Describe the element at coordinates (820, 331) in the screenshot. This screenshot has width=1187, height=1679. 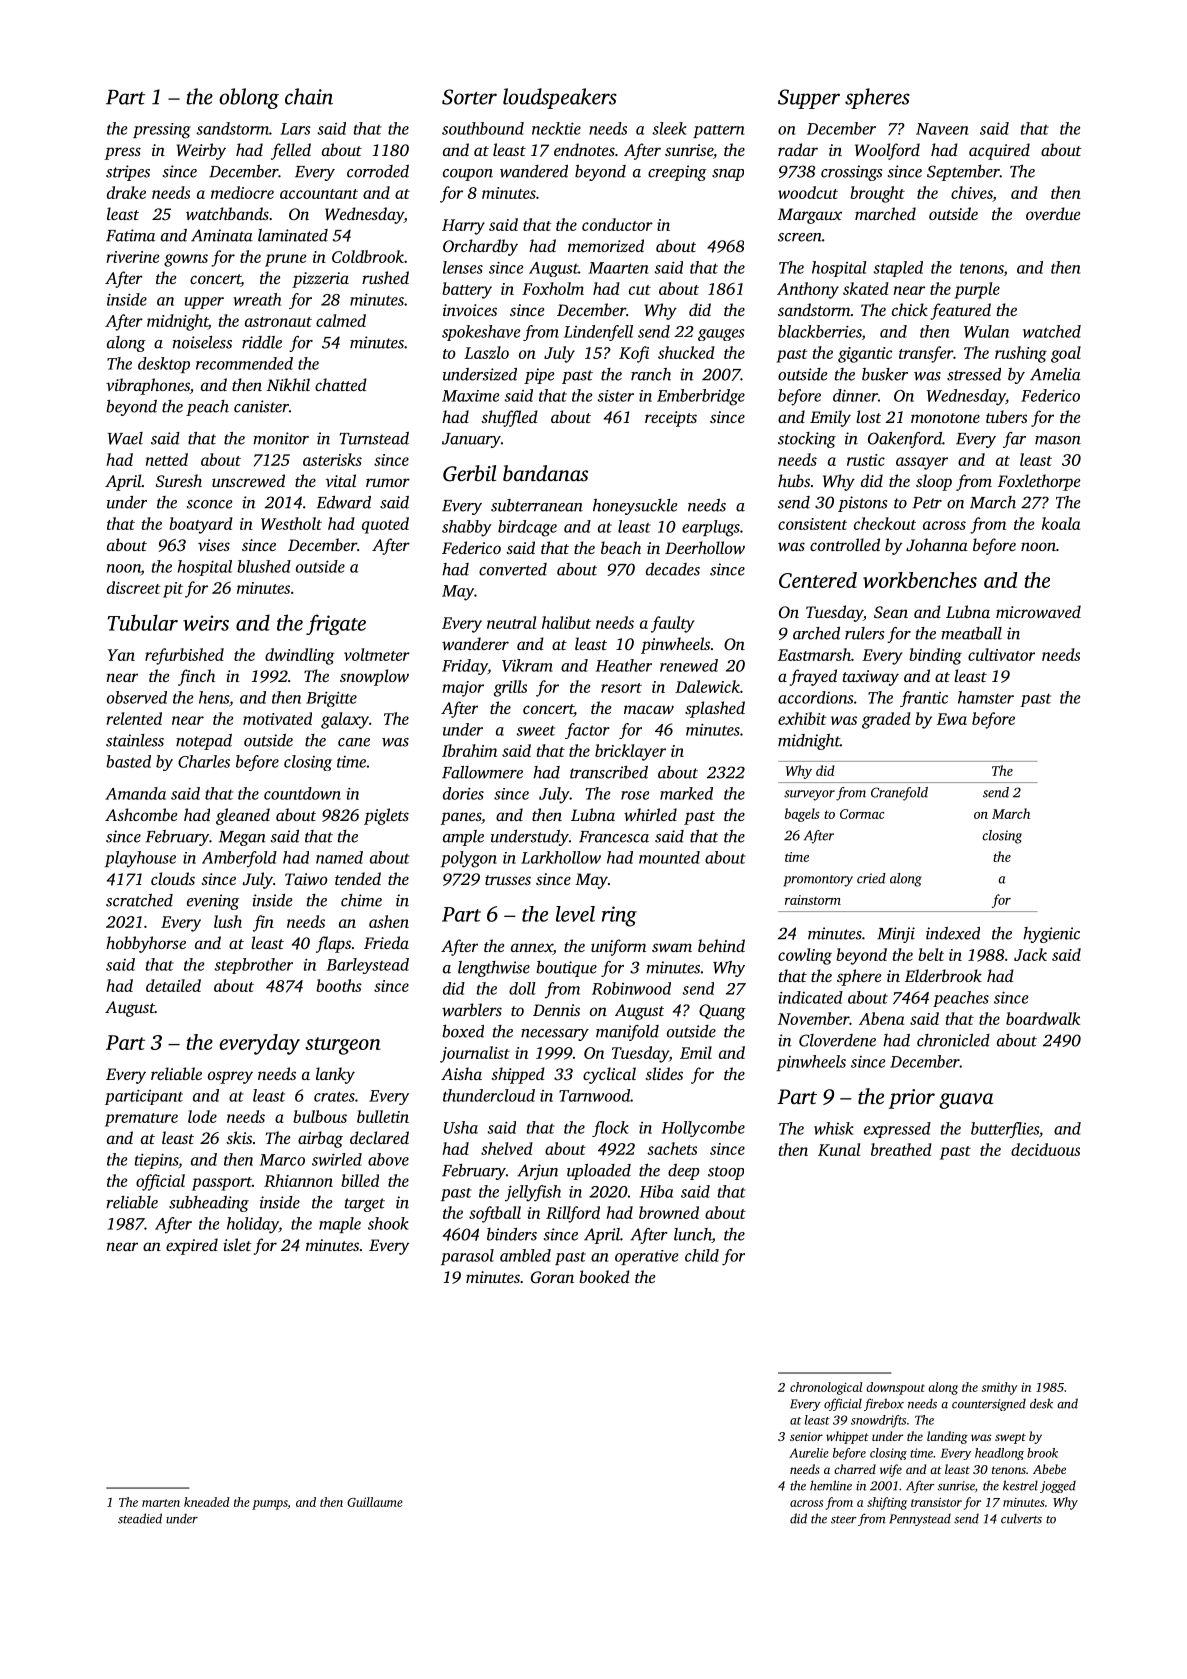
I see `blackberries` at that location.
